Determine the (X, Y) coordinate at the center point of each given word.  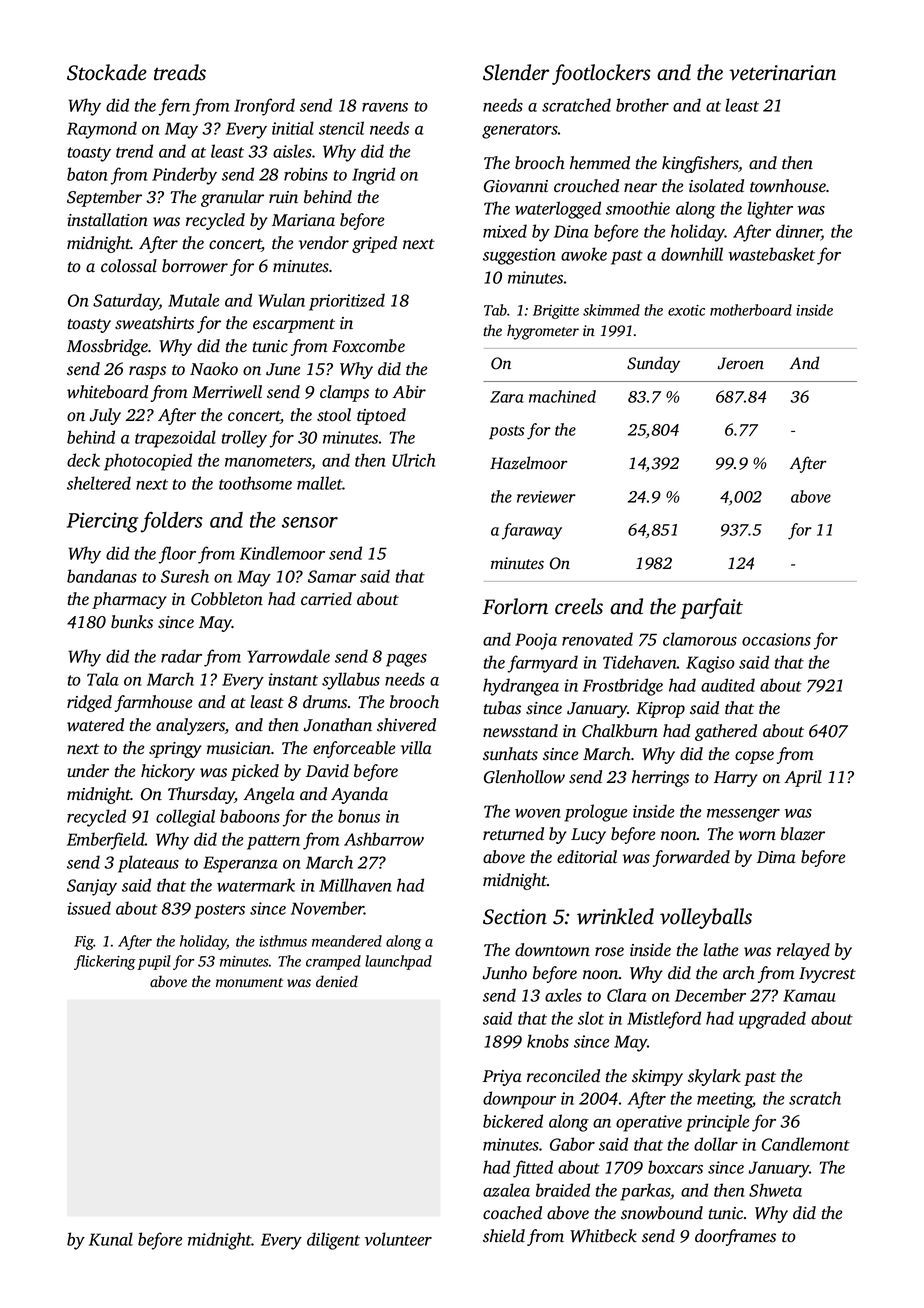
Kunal (111, 1239)
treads (180, 72)
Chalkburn (620, 731)
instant (293, 679)
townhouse (788, 186)
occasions (776, 639)
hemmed (600, 162)
